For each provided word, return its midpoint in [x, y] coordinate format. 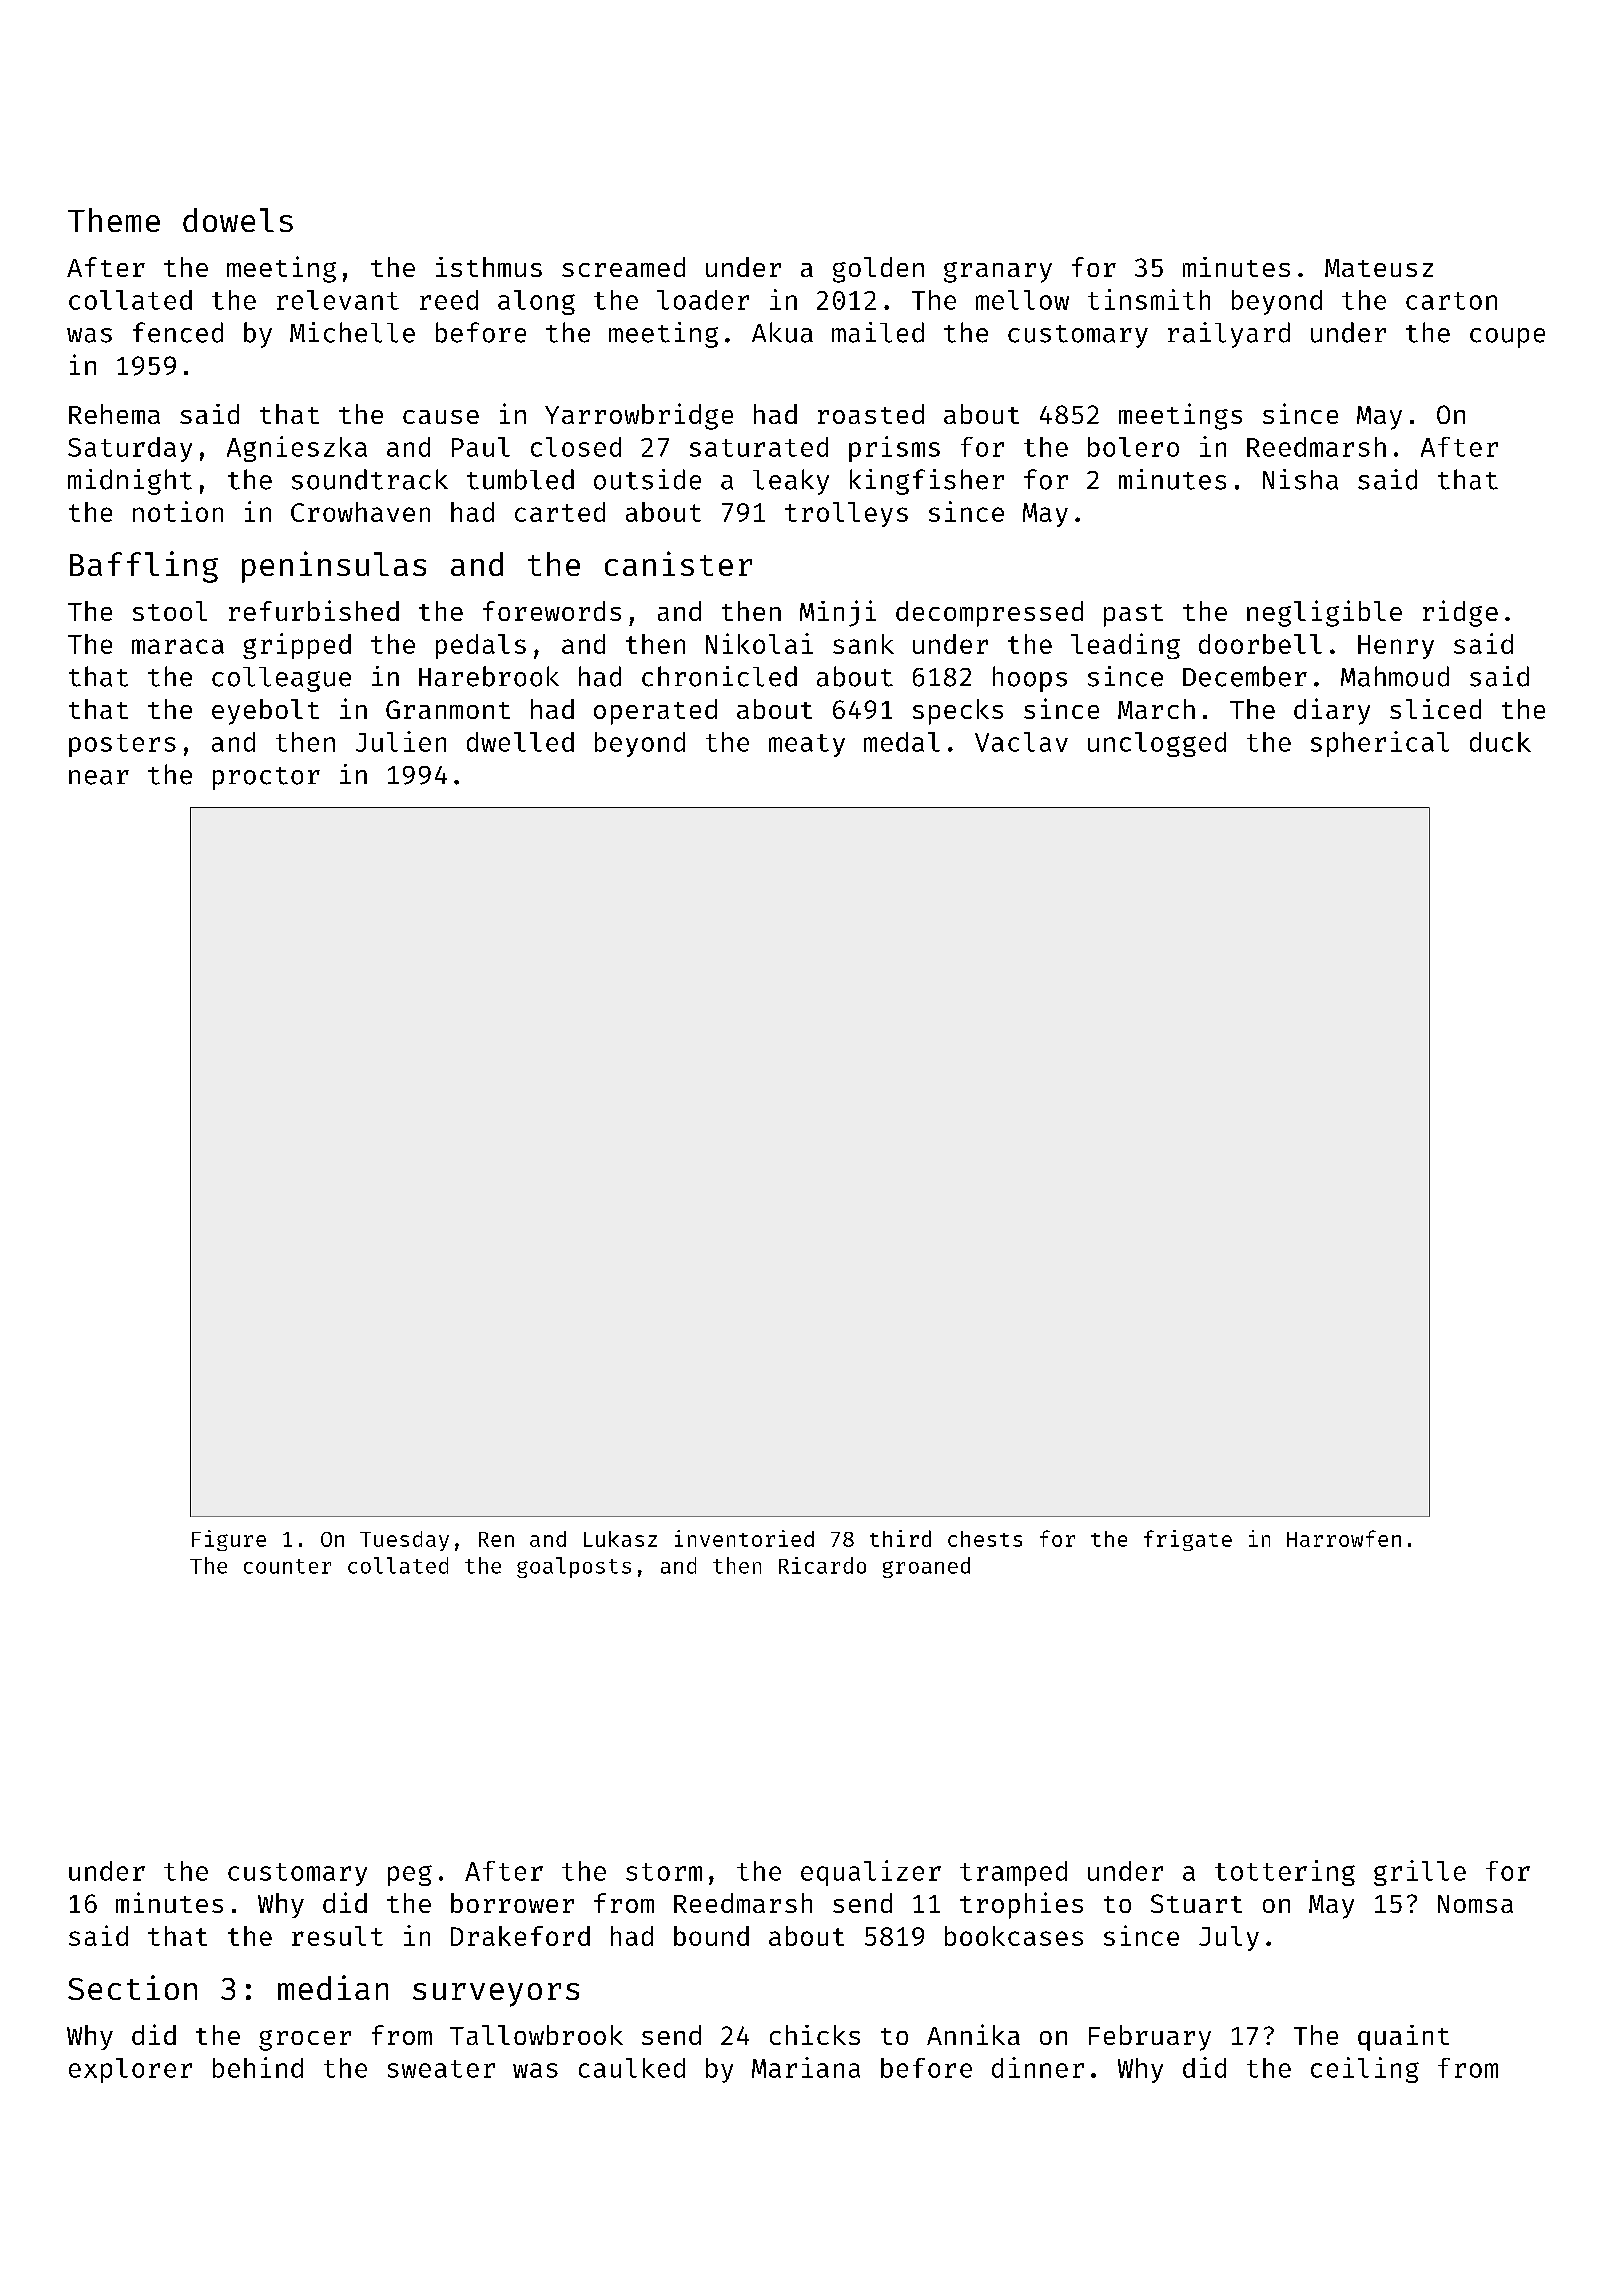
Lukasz [620, 1539]
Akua [782, 332]
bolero [1133, 447]
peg [410, 1875]
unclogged [1157, 744]
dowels [238, 220]
